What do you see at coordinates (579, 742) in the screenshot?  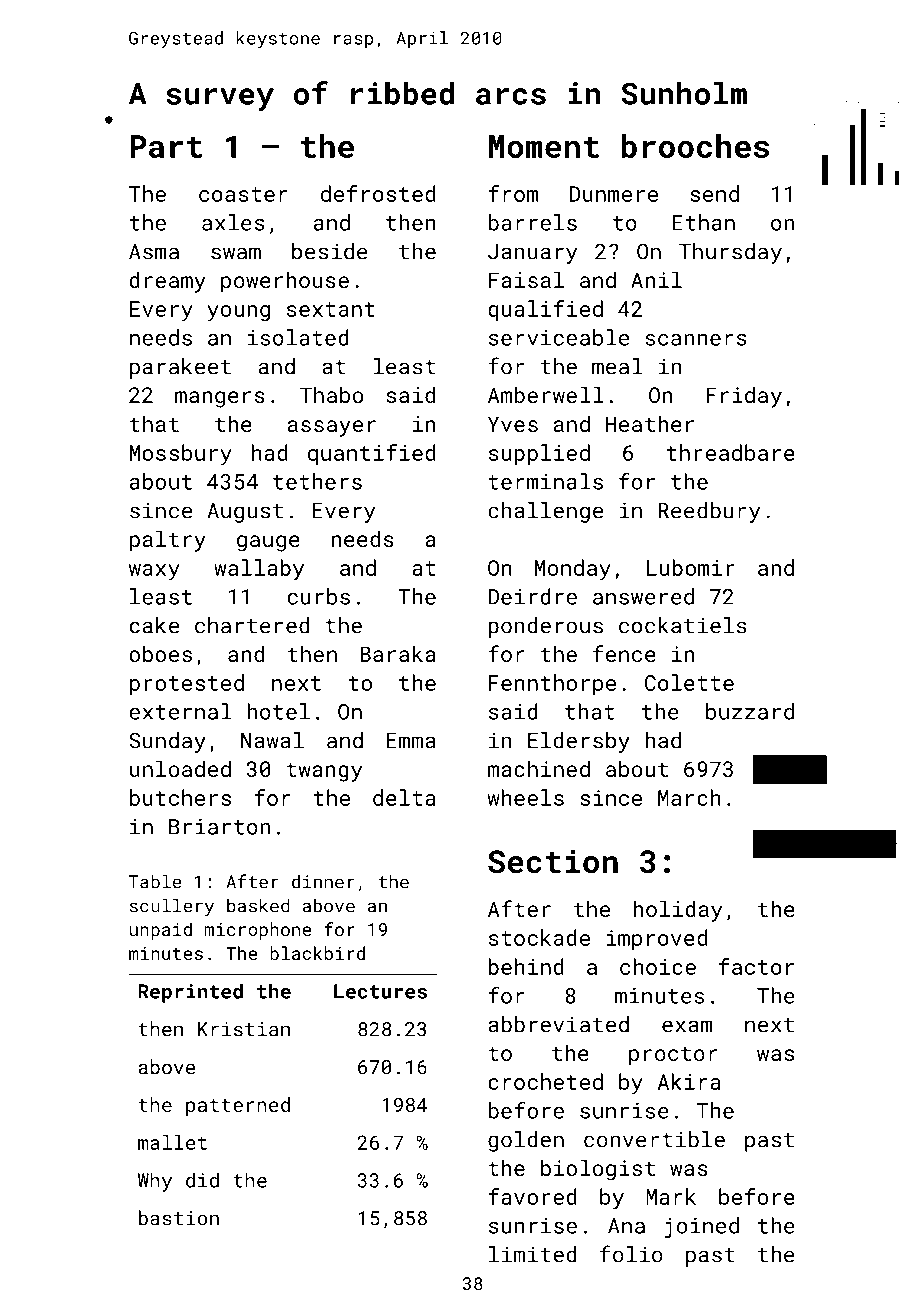 I see `Eldersby` at bounding box center [579, 742].
